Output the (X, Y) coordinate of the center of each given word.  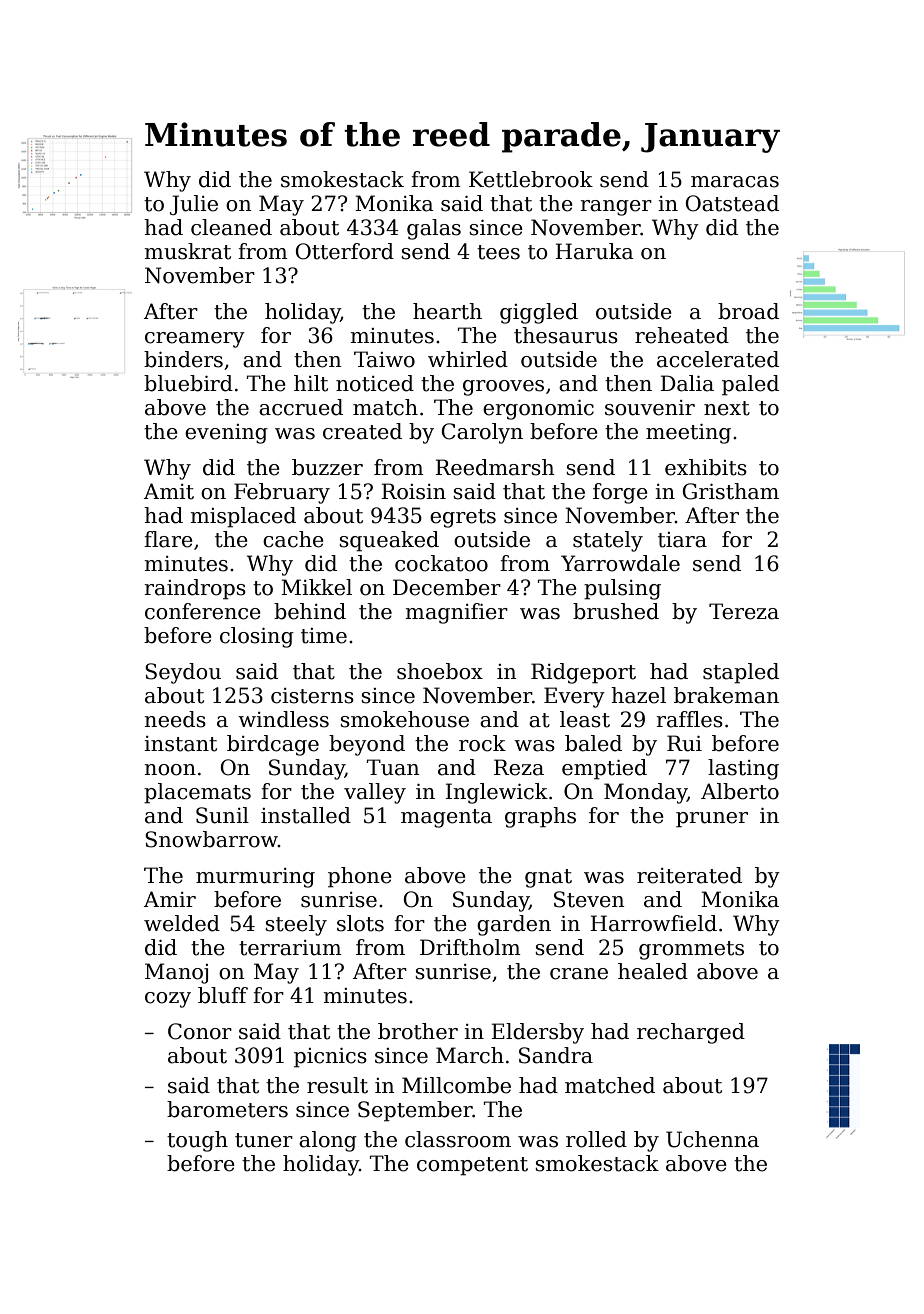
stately (608, 541)
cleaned (231, 227)
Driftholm (470, 947)
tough (197, 1141)
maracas (735, 182)
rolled (596, 1139)
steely (296, 925)
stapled (741, 673)
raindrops (195, 589)
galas (434, 229)
